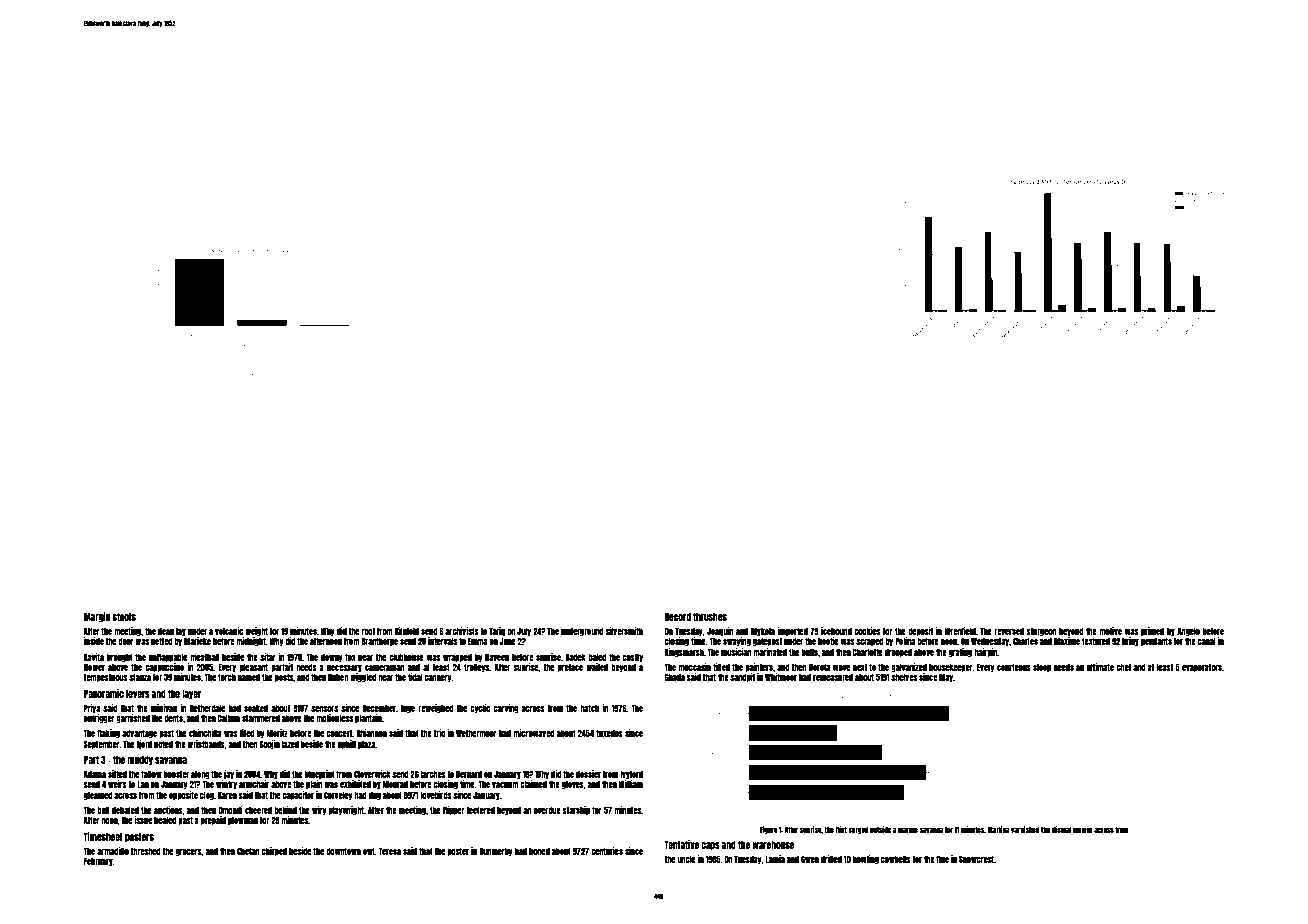 This image has height=924, width=1308. Describe the element at coordinates (686, 859) in the image. I see `uncle` at that location.
